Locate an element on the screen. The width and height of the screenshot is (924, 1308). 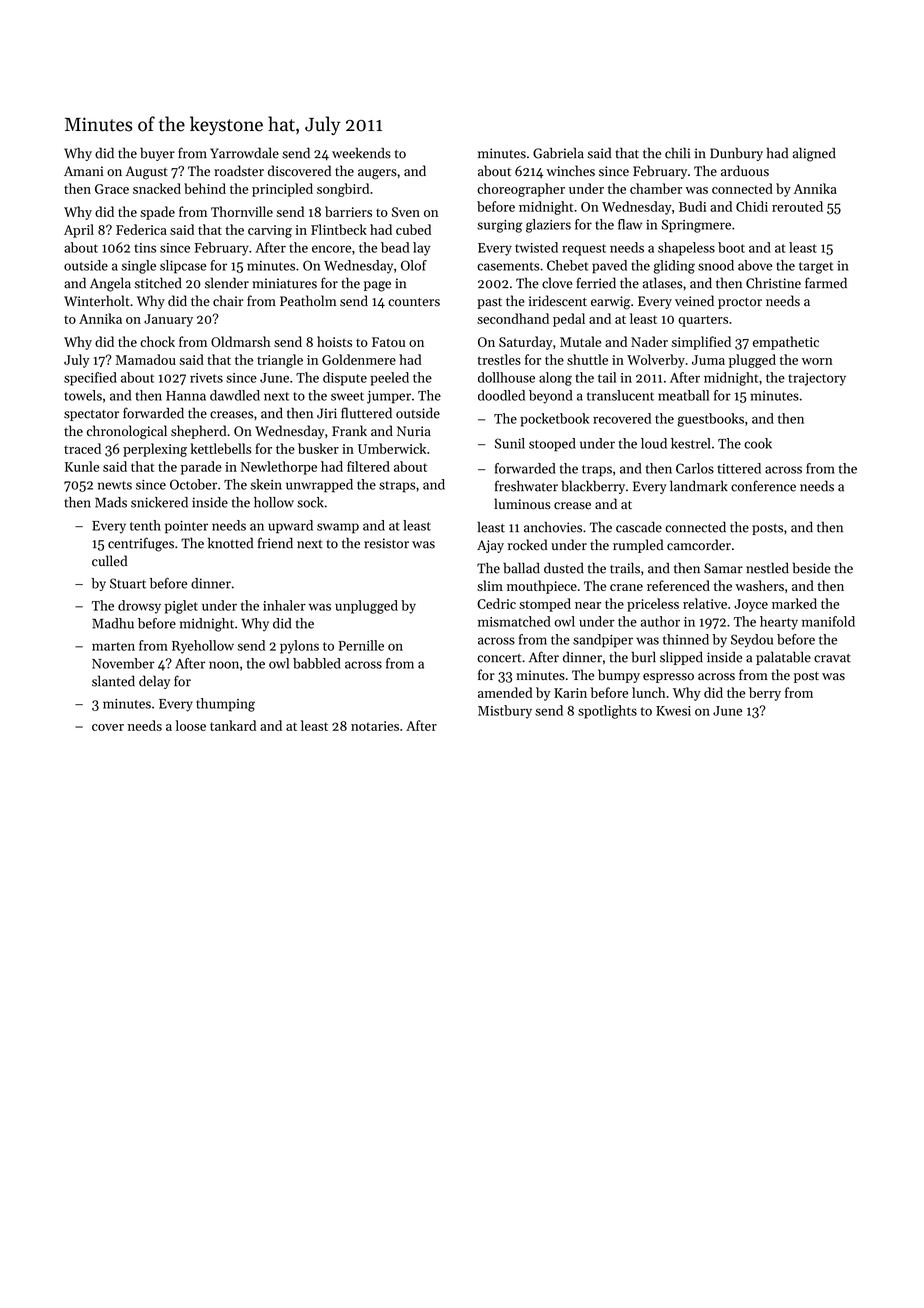
winches is located at coordinates (570, 171).
